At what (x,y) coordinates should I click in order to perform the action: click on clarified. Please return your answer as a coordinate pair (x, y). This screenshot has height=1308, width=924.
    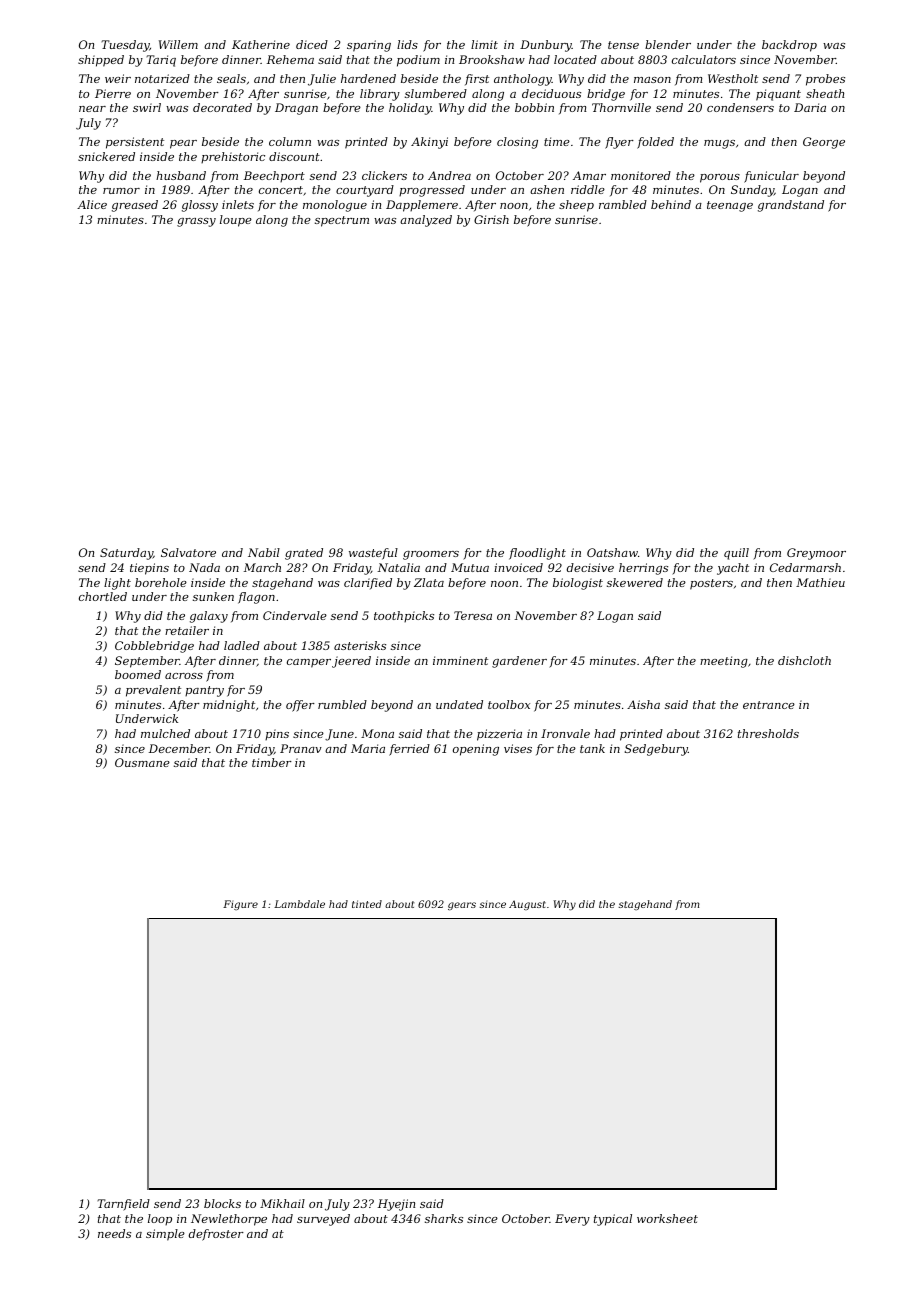
    Looking at the image, I should click on (368, 583).
